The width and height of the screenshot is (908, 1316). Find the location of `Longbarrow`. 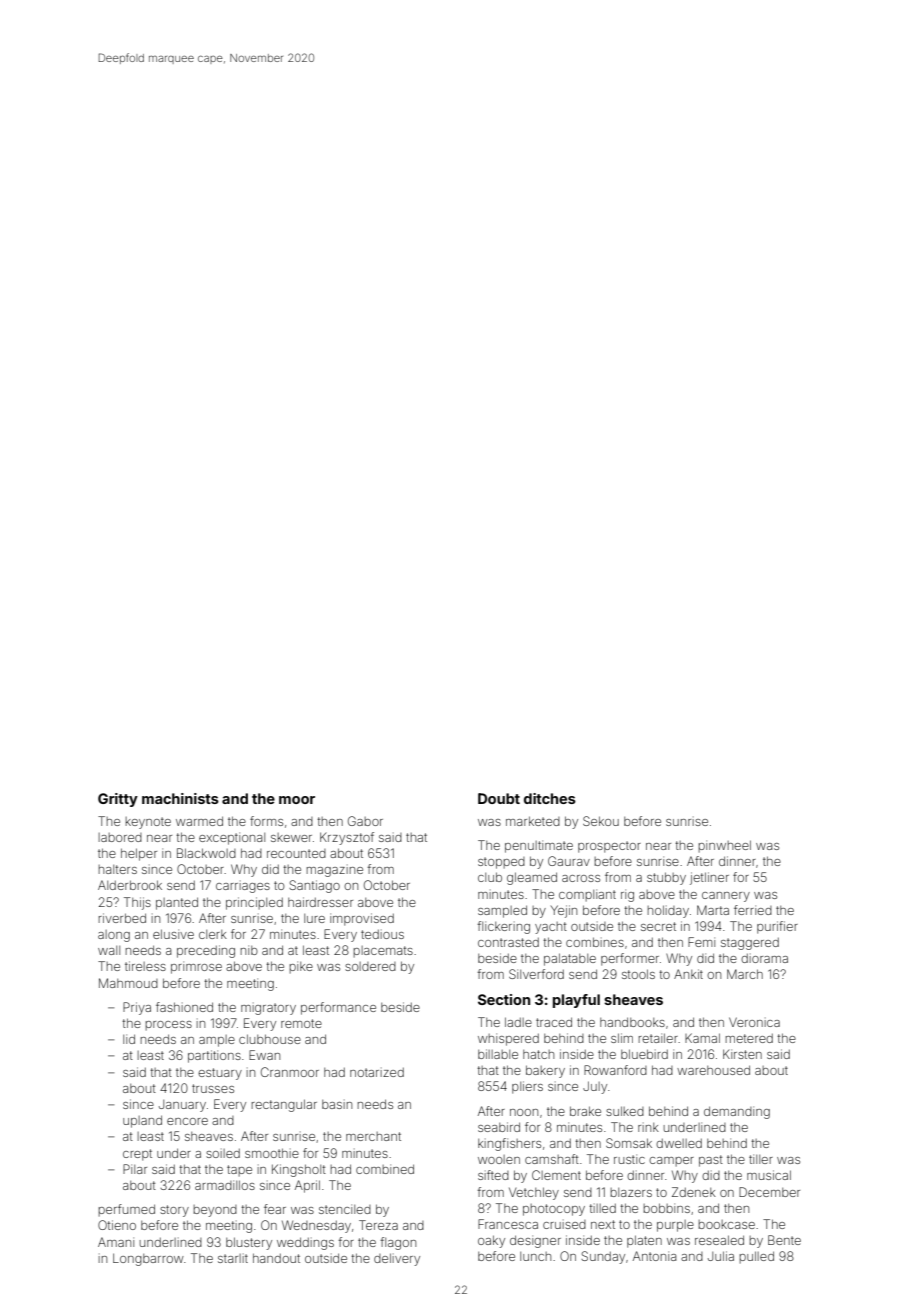

Longbarrow is located at coordinates (148, 1259).
